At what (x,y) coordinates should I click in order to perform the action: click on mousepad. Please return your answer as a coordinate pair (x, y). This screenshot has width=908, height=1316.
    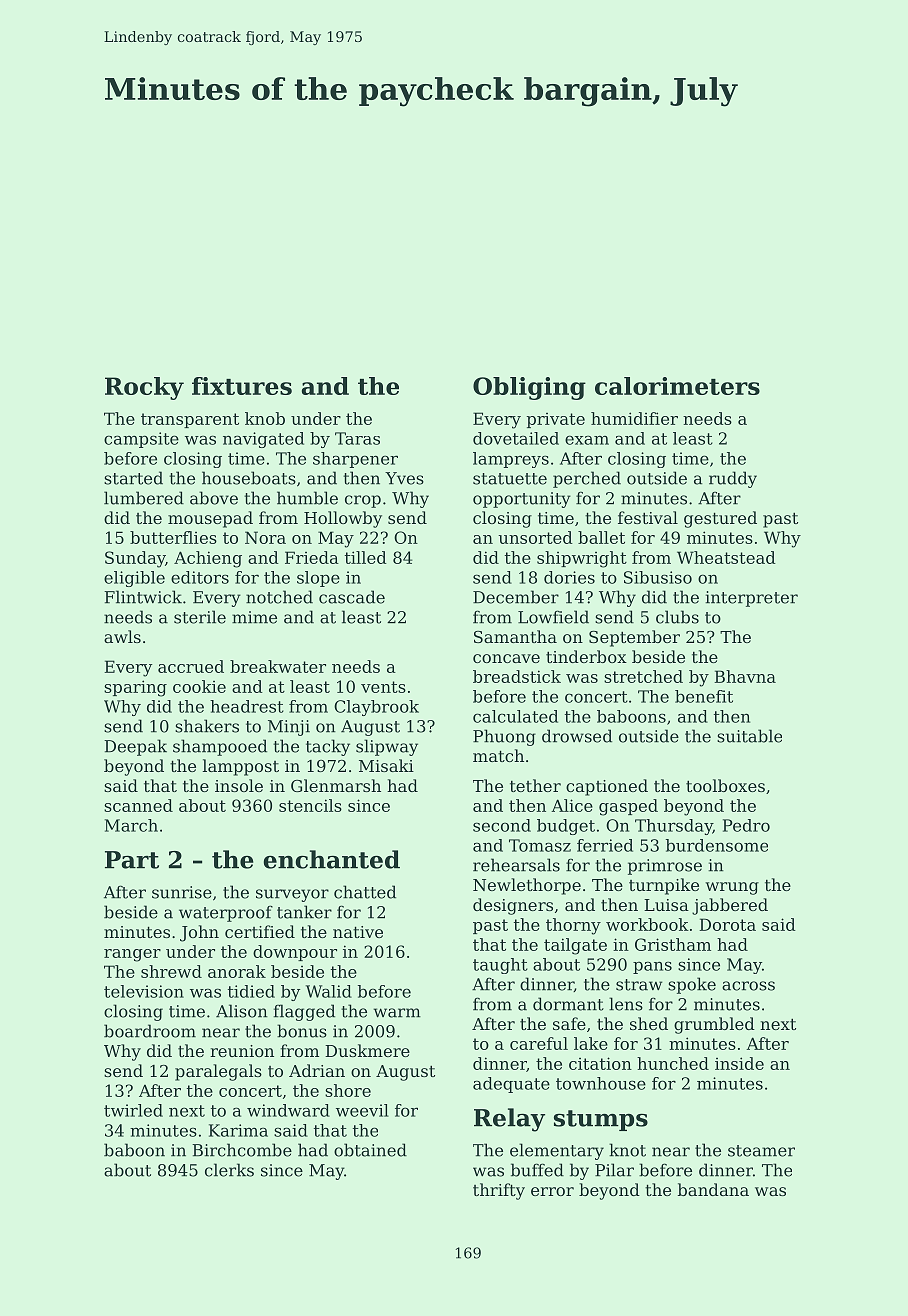
    Looking at the image, I should click on (210, 519).
